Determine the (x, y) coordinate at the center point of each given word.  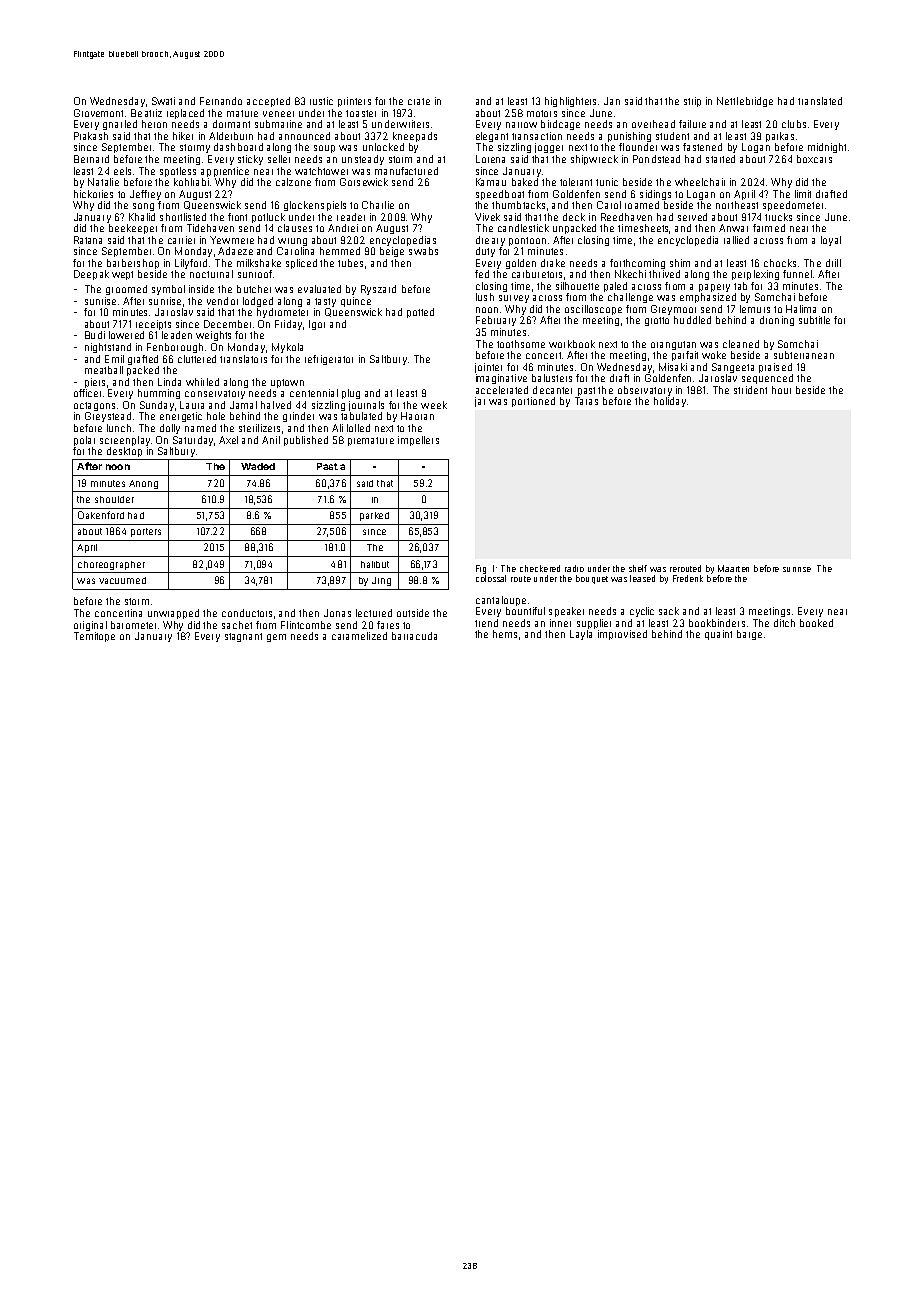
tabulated (361, 416)
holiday (670, 402)
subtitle (814, 320)
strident (750, 390)
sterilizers (259, 428)
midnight (827, 148)
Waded (258, 466)
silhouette (577, 286)
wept (122, 275)
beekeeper (133, 229)
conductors (247, 613)
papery (714, 288)
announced (304, 136)
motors (542, 113)
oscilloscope (593, 310)
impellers (418, 441)
